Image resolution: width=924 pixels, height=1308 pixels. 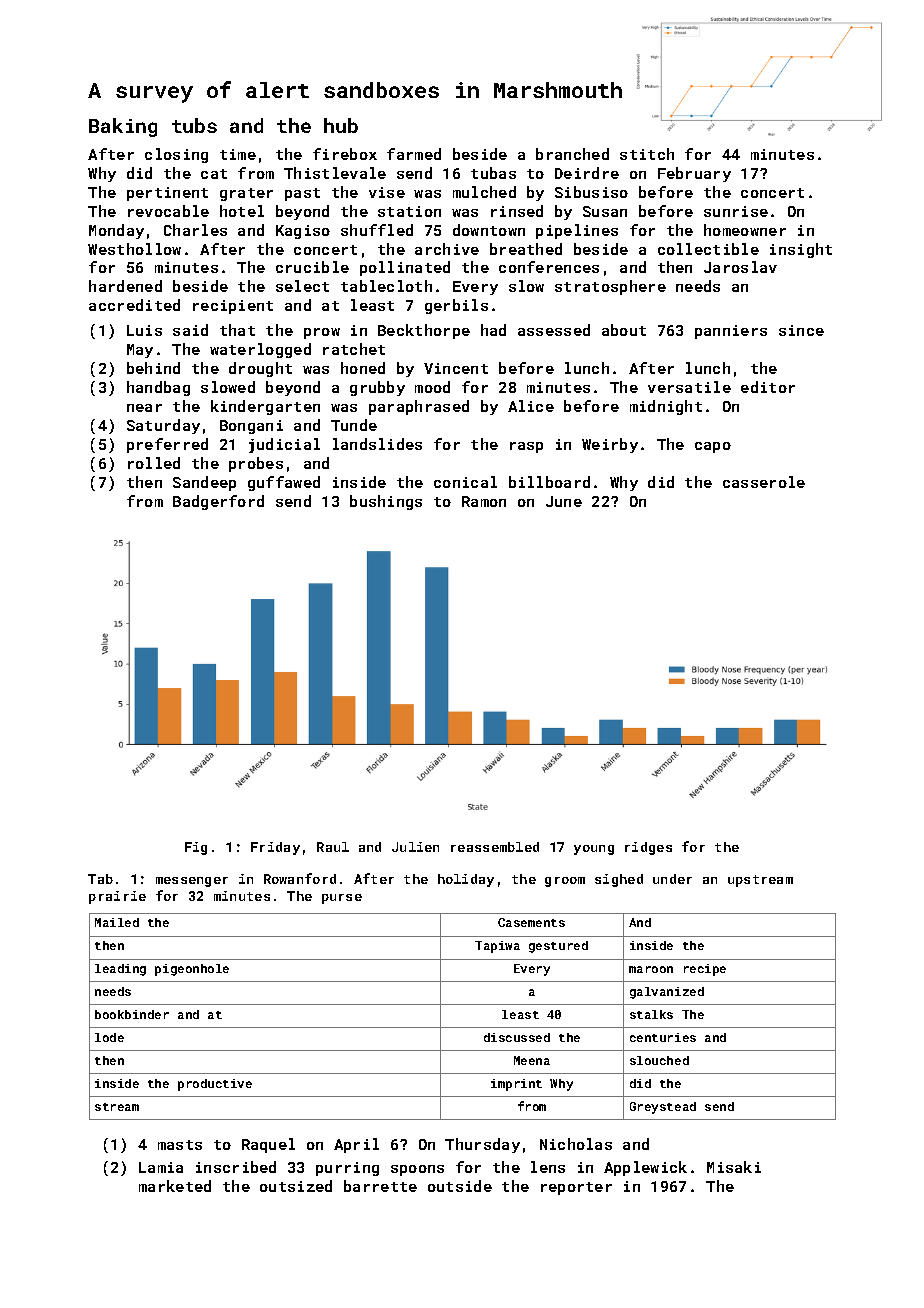 What do you see at coordinates (801, 330) in the image?
I see `since` at bounding box center [801, 330].
